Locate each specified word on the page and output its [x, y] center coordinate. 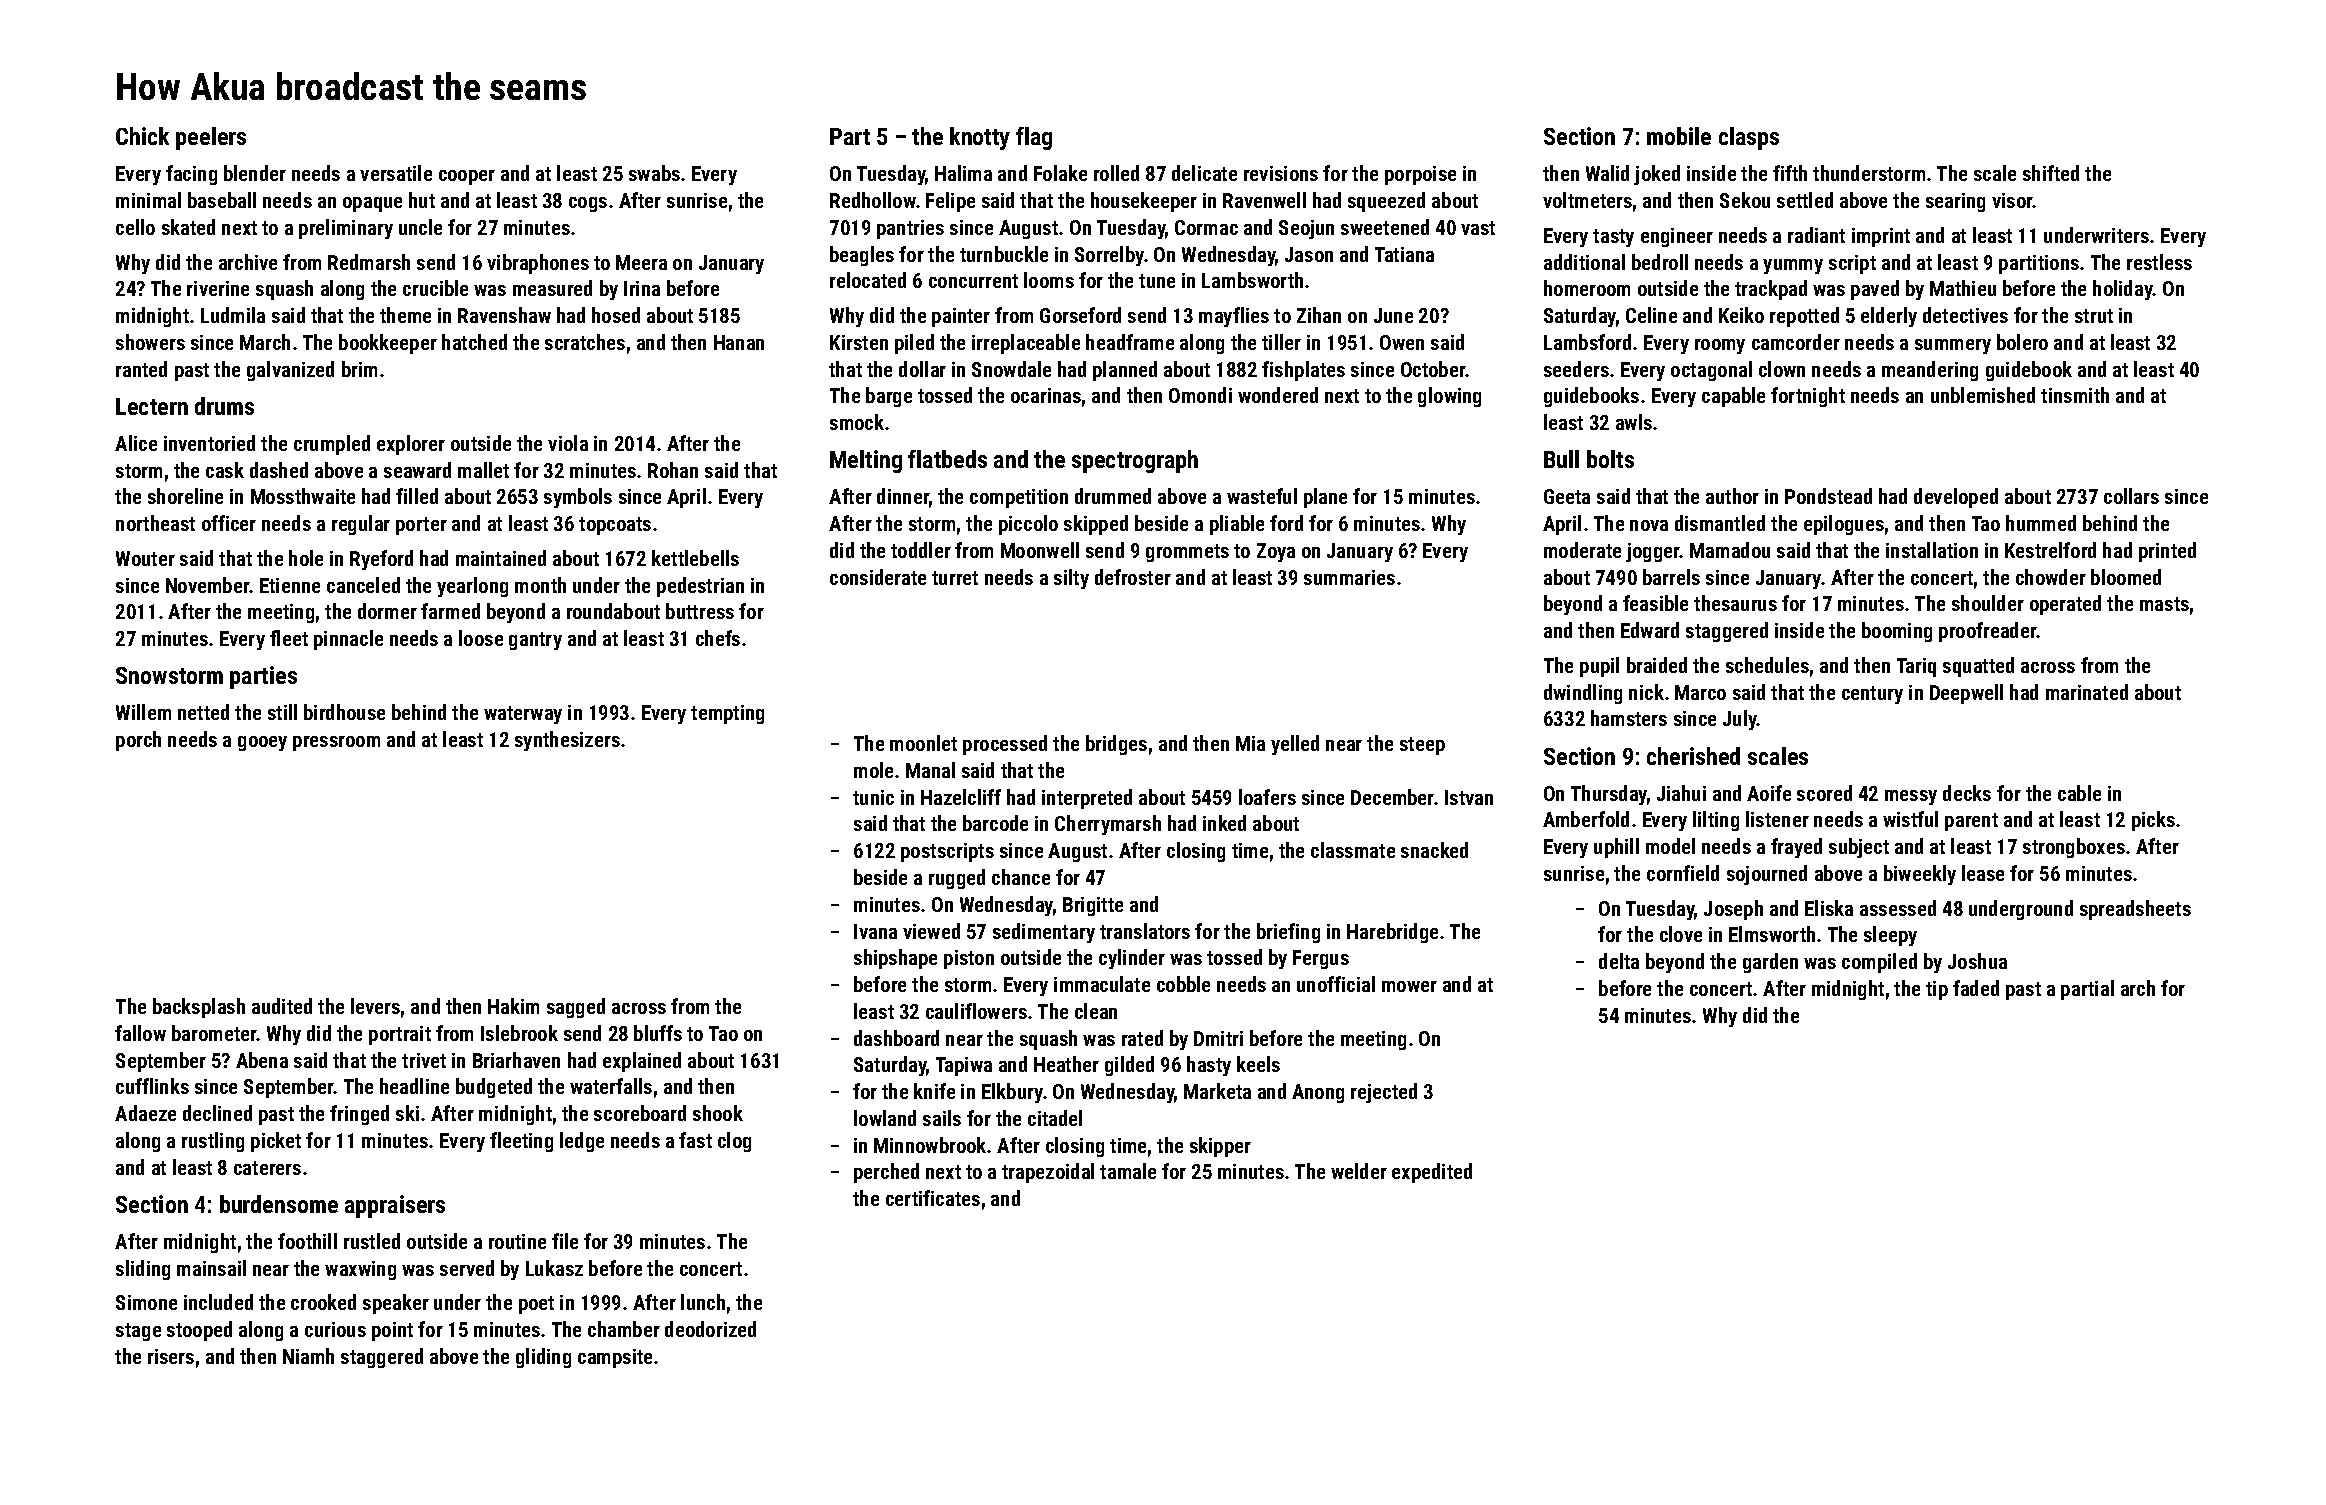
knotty [980, 138]
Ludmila [233, 315]
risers [171, 1356]
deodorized [710, 1329]
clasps [1749, 138]
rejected [1384, 1093]
